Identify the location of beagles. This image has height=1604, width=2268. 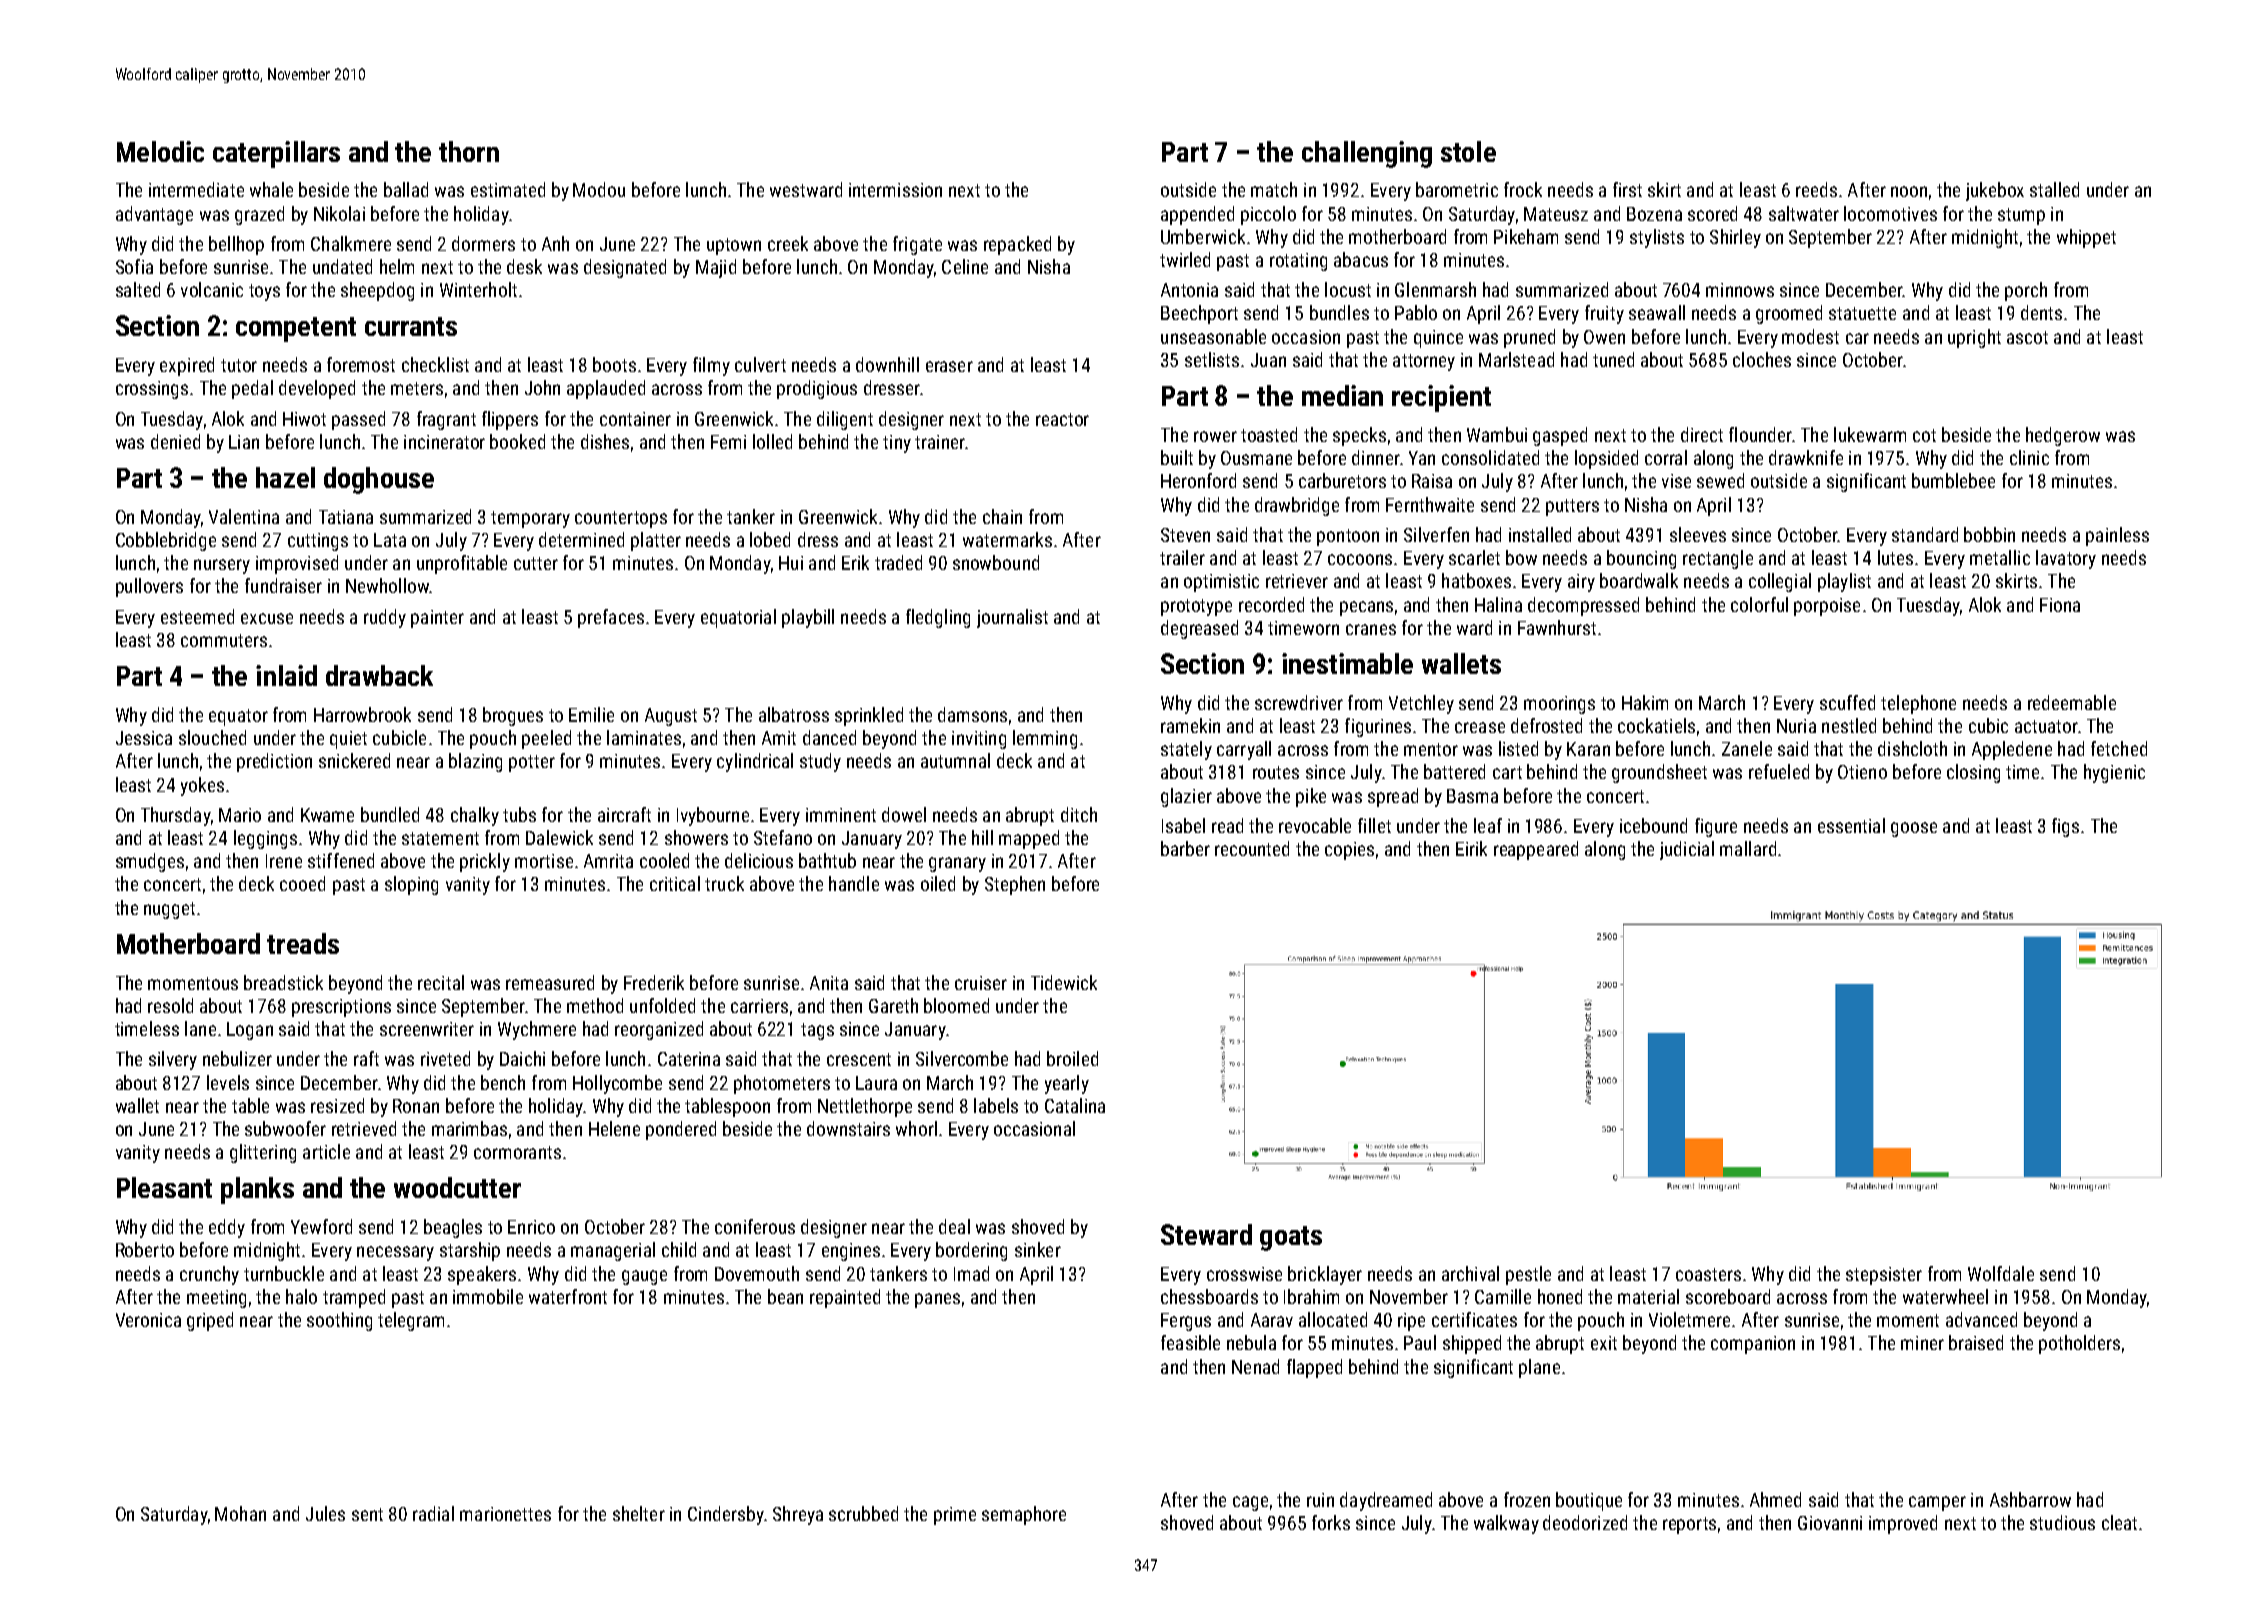
(453, 1228).
